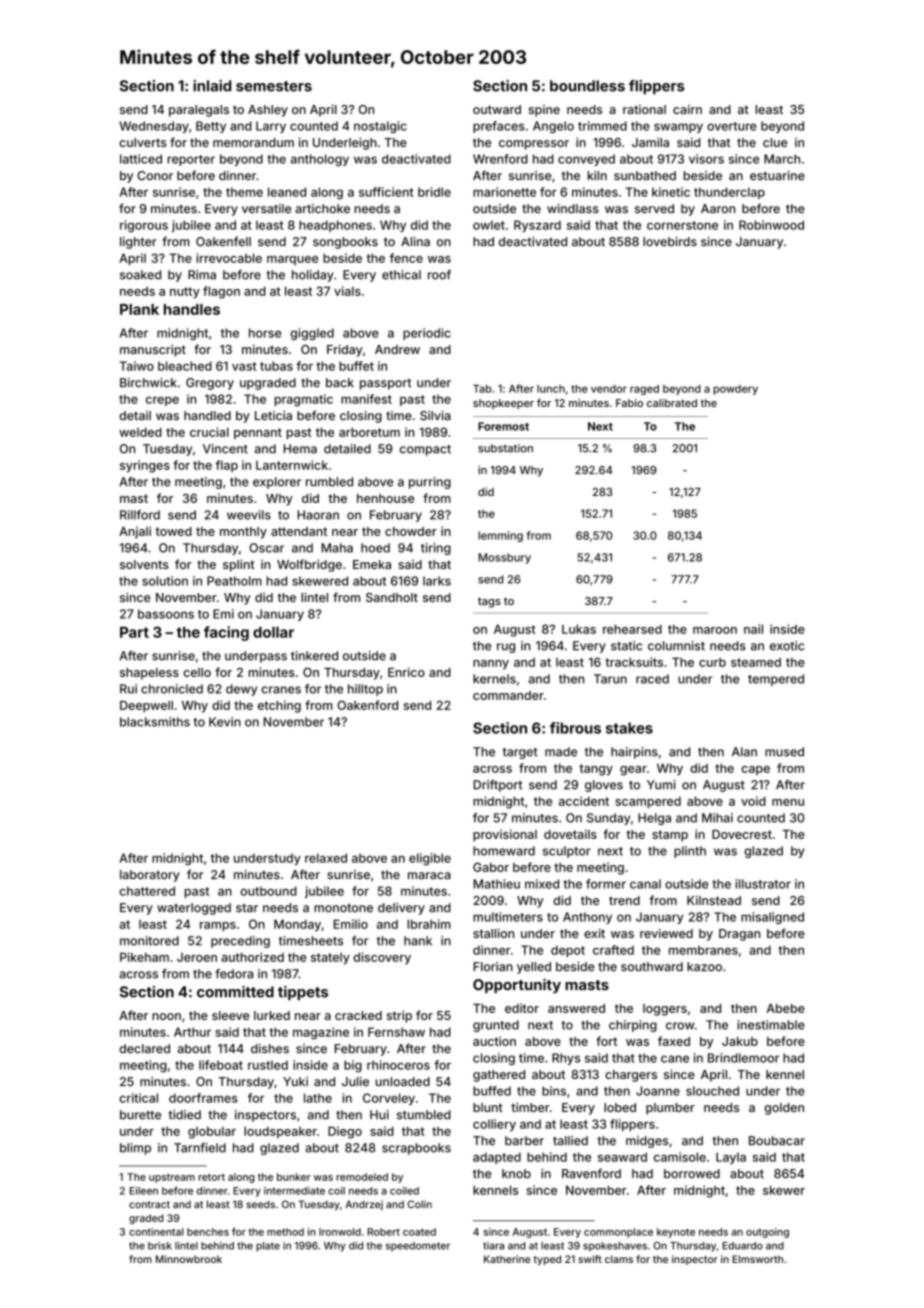  Describe the element at coordinates (128, 689) in the image. I see `Rui` at that location.
